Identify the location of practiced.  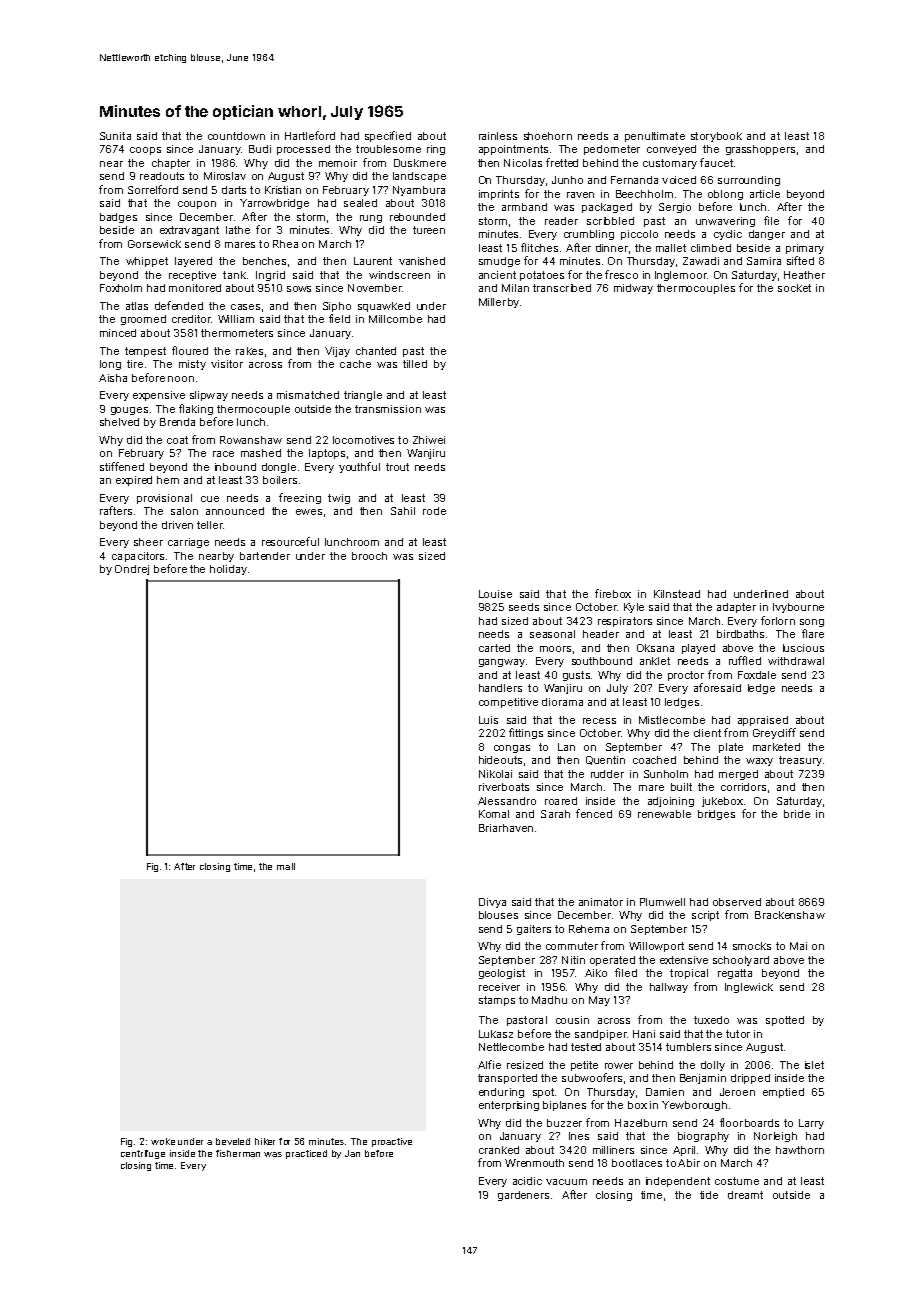
(306, 1154).
